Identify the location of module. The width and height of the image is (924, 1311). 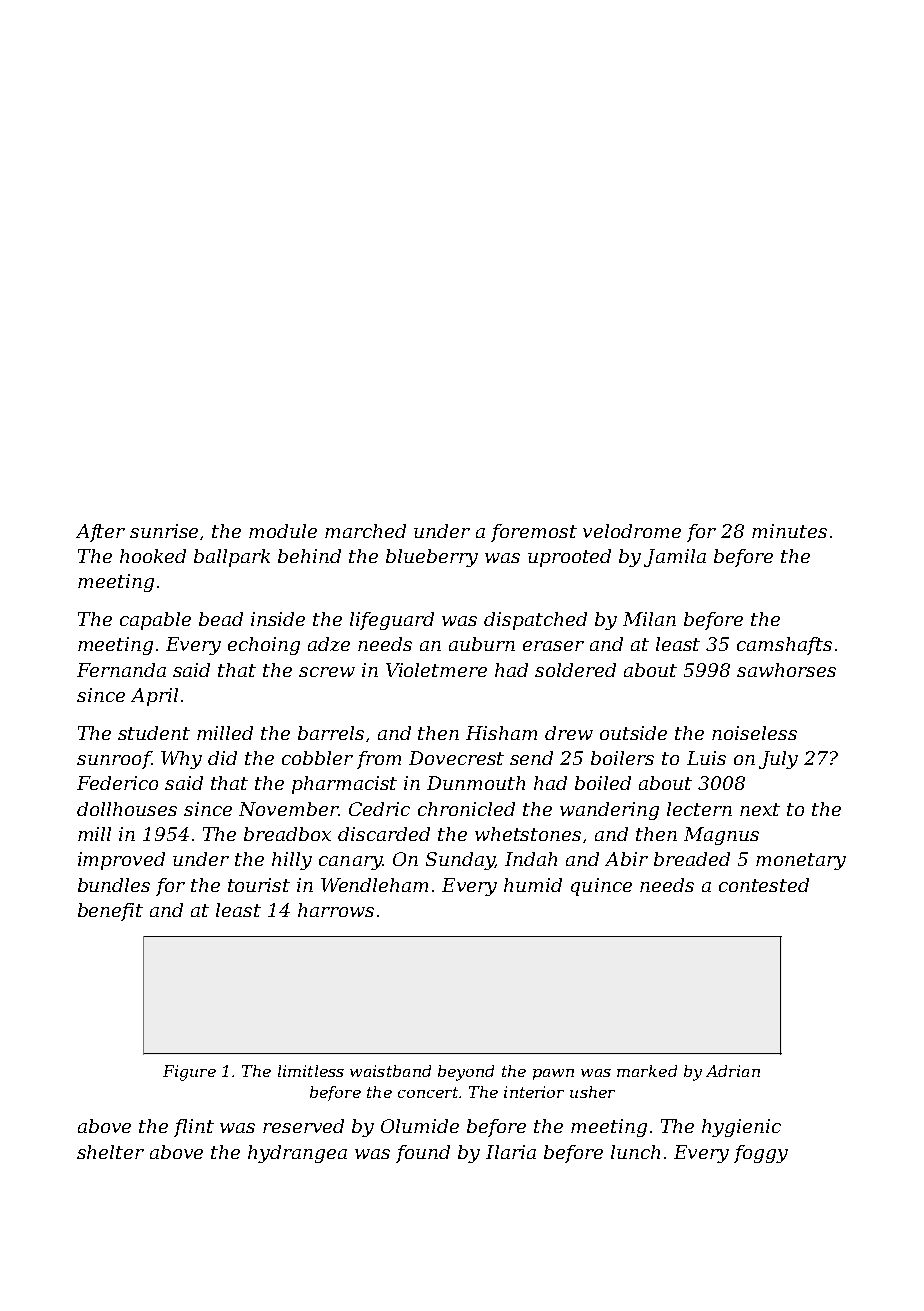
(283, 531).
